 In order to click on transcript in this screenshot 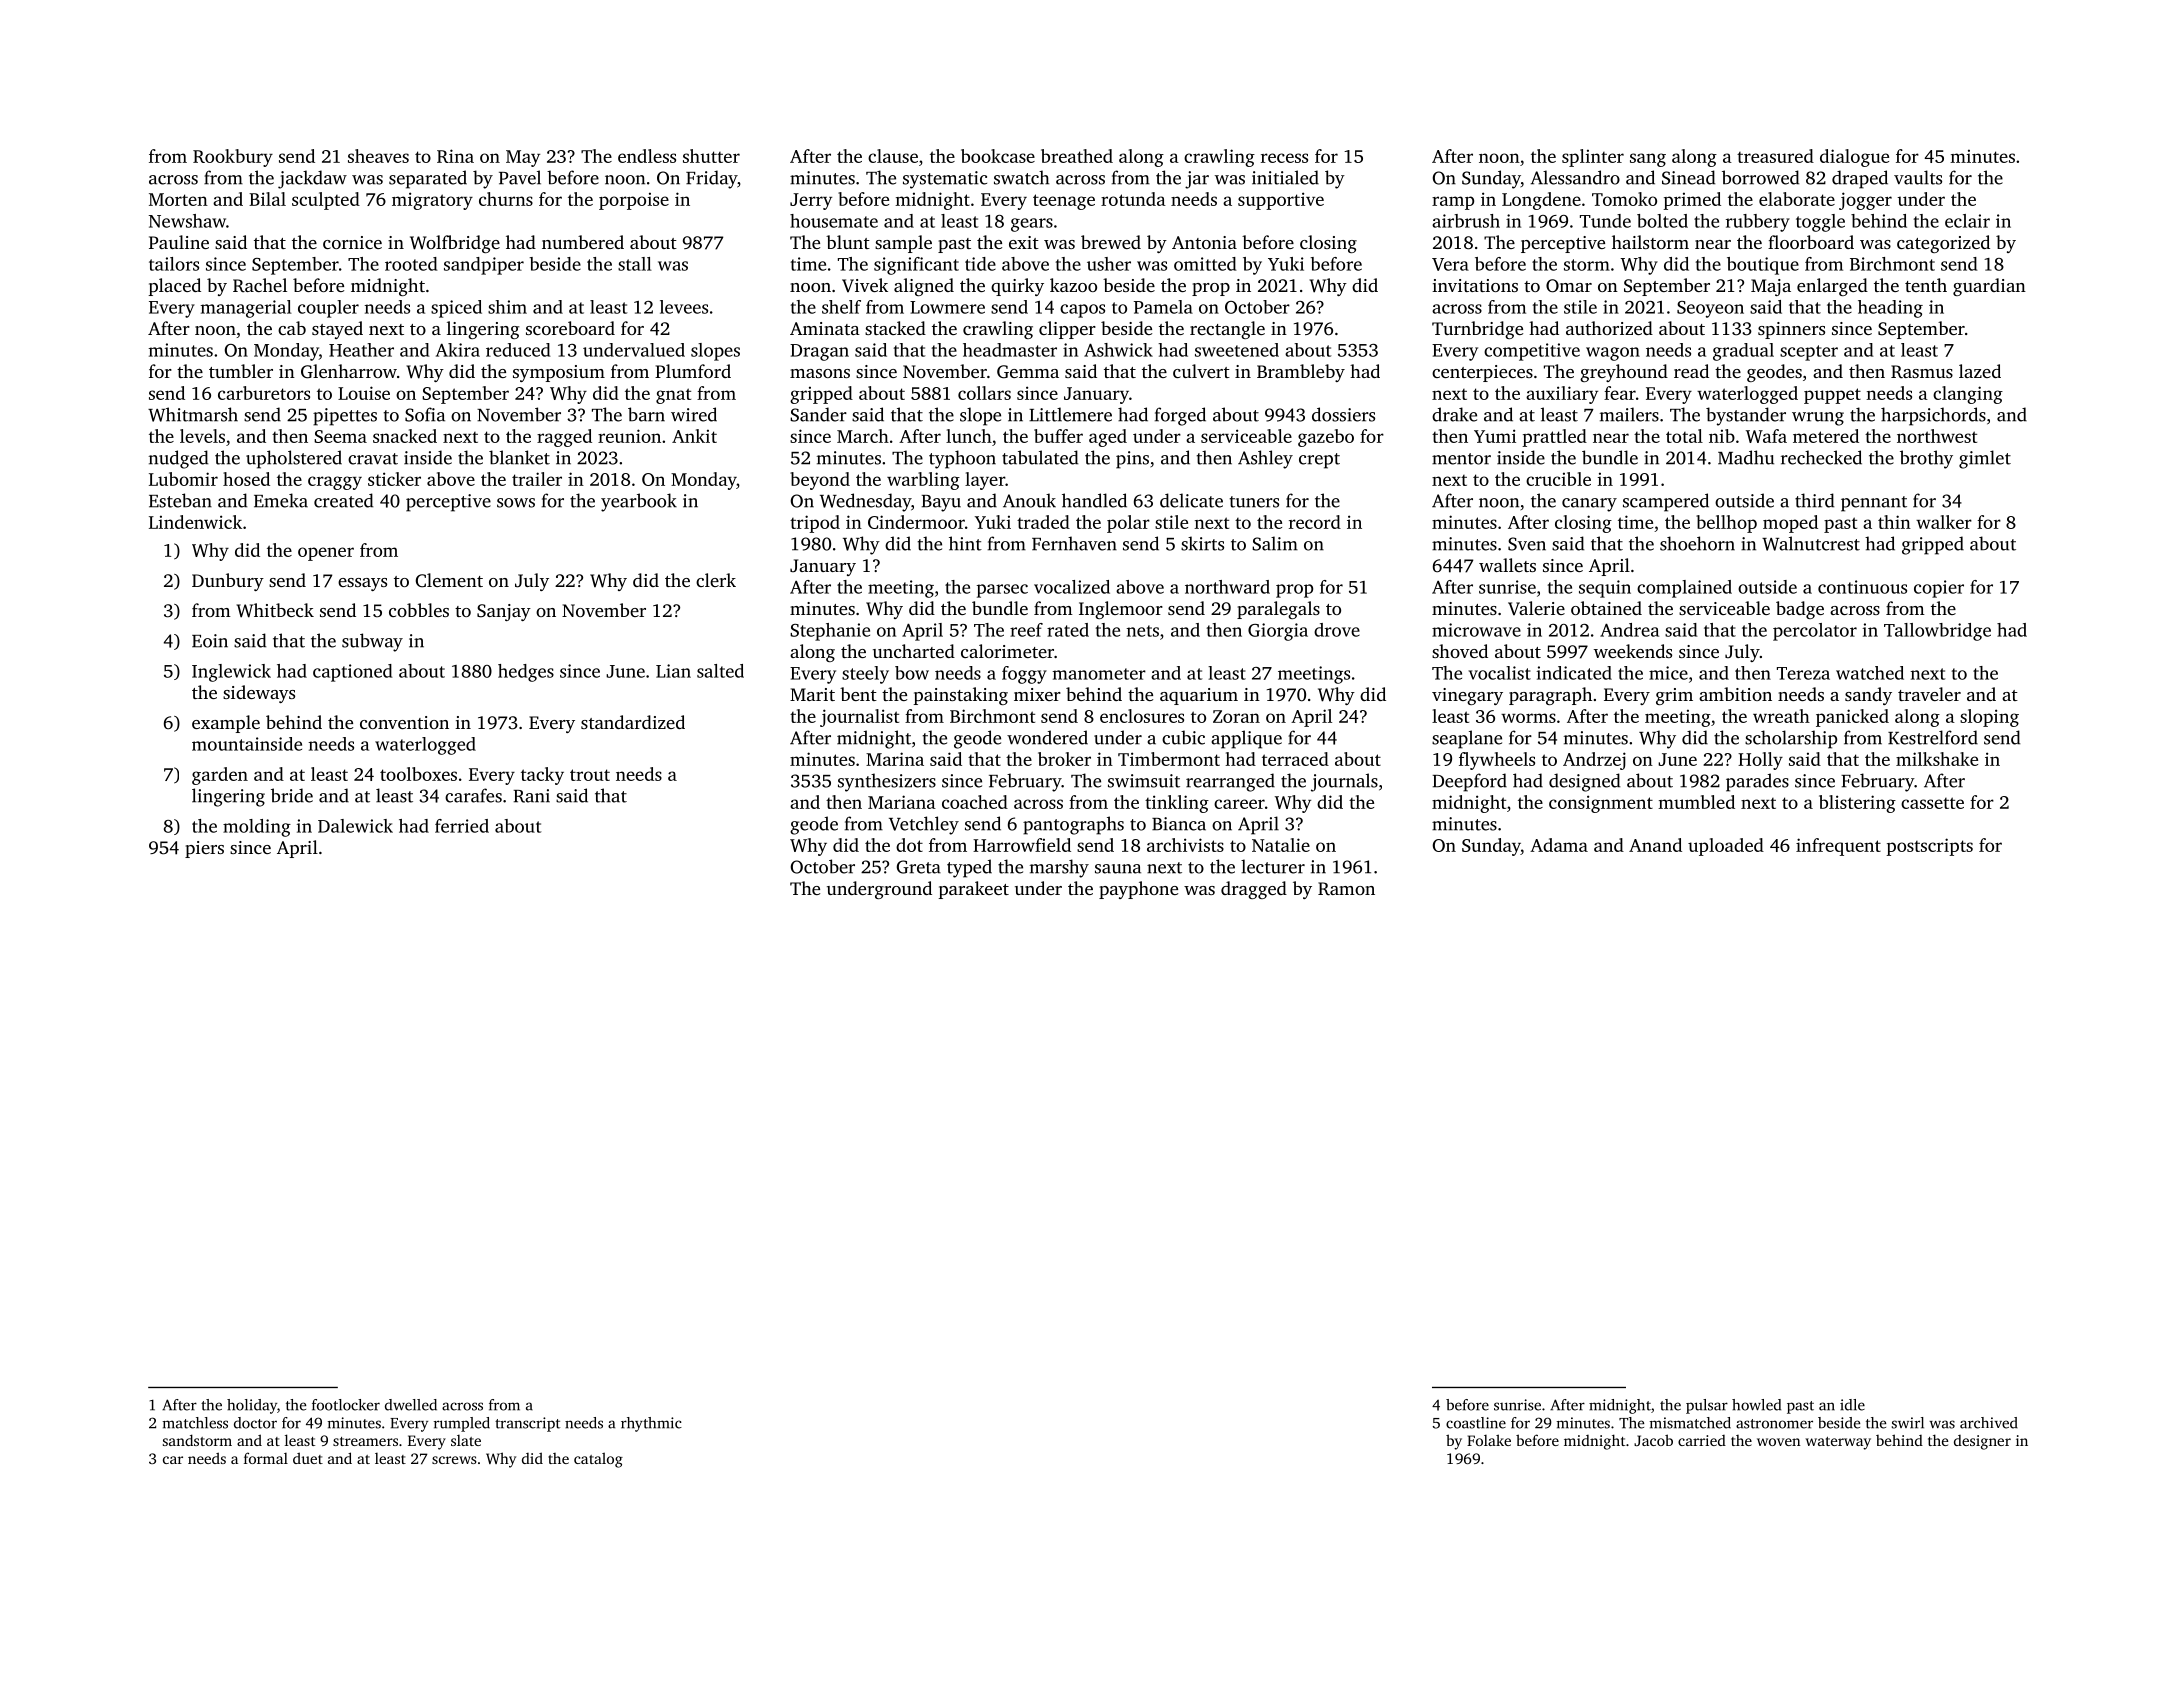, I will do `click(527, 1424)`.
